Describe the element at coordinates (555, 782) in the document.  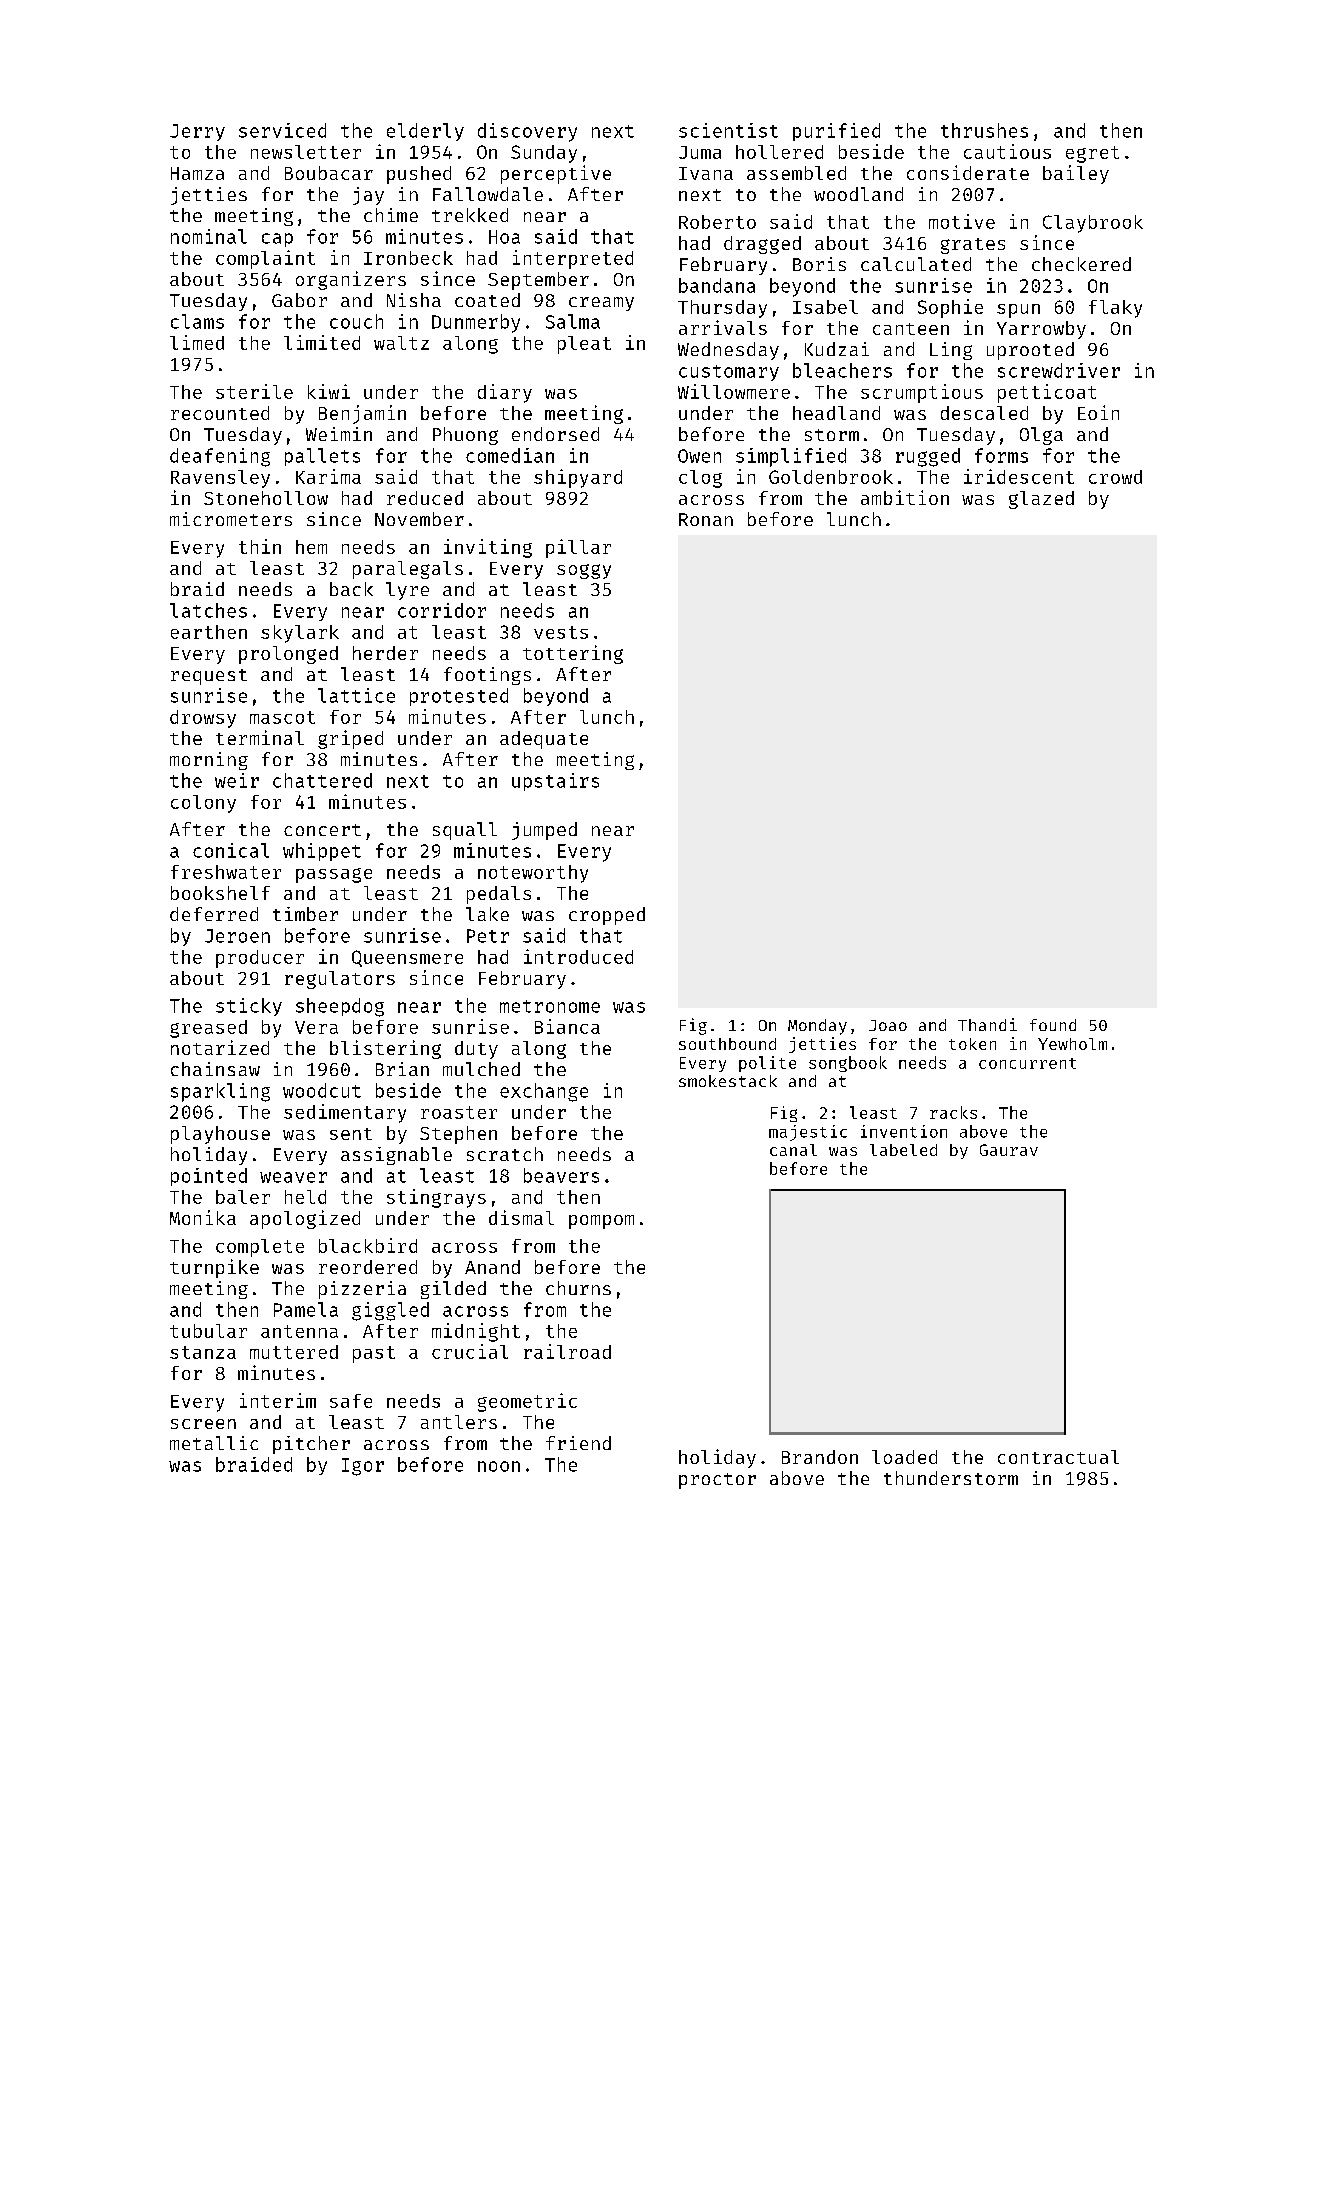
I see `upstairs` at that location.
